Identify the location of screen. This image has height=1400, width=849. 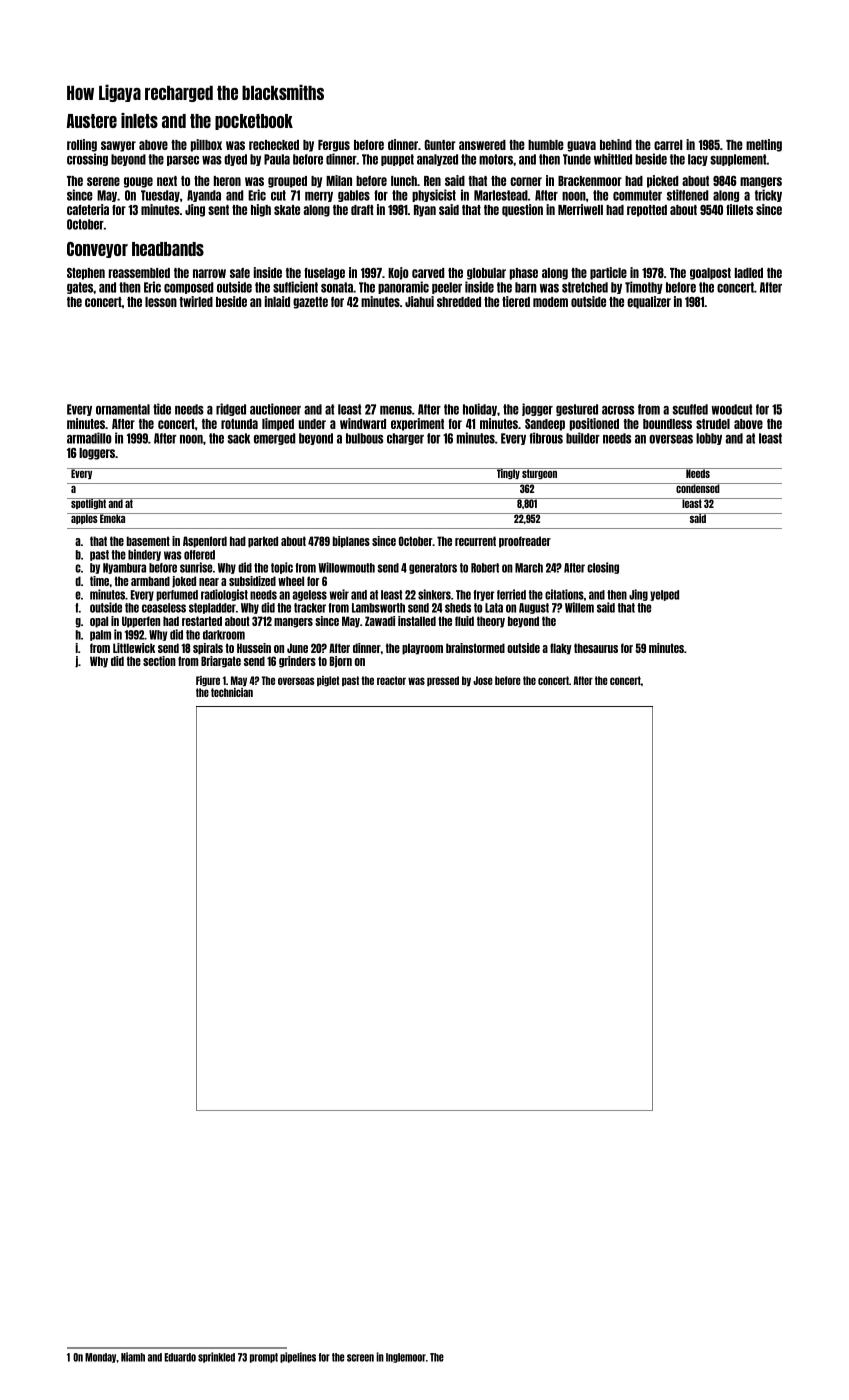
(360, 1358).
